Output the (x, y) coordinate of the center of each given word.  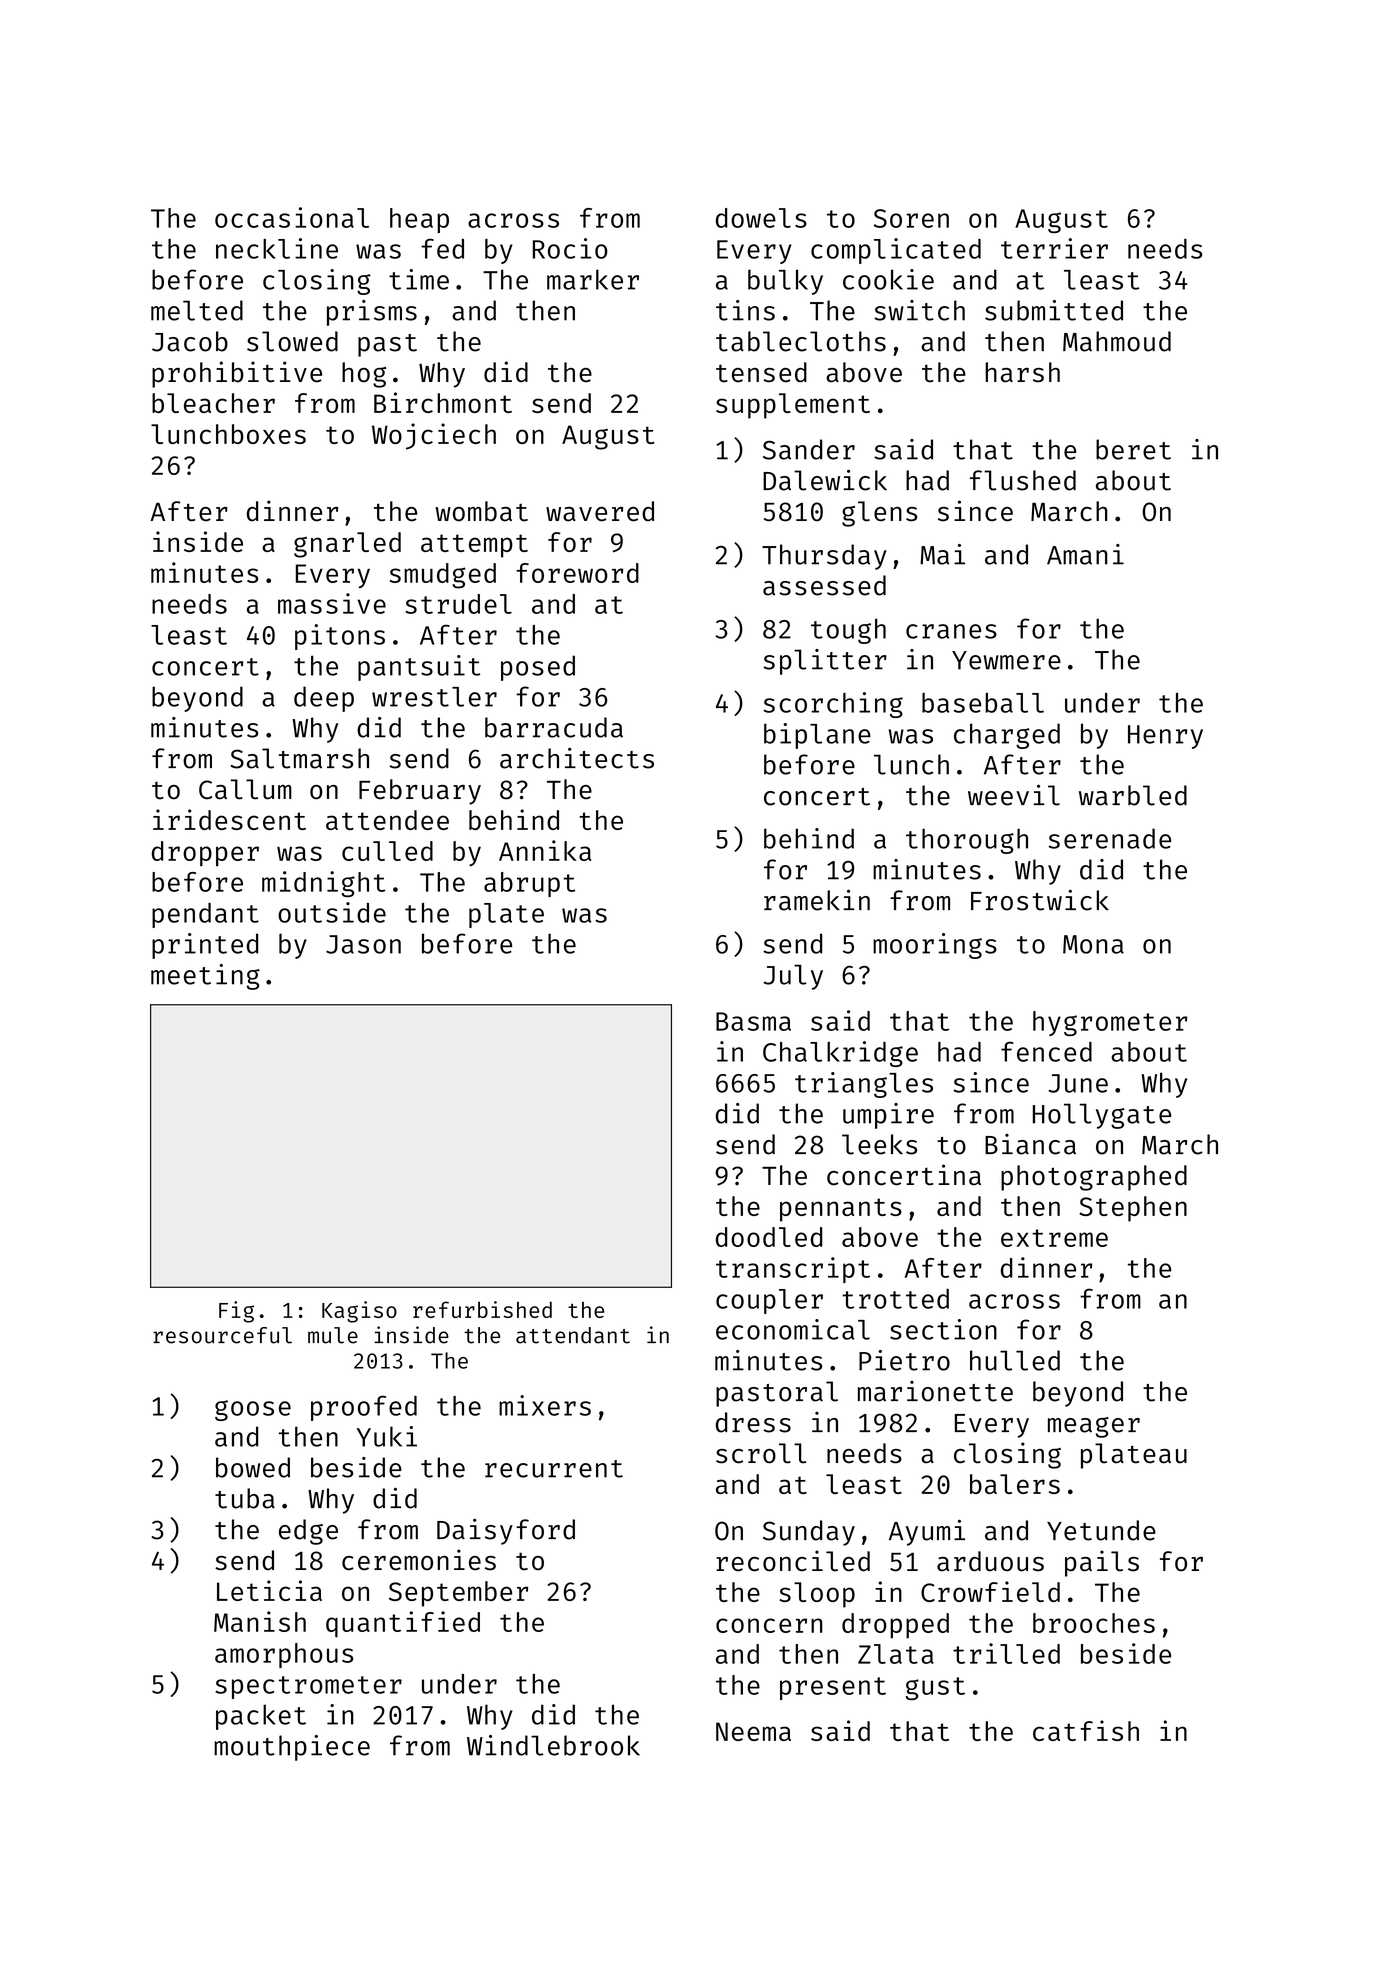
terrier (1054, 248)
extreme (1054, 1238)
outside (332, 912)
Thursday (824, 557)
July (793, 977)
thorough (967, 841)
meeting (205, 977)
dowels (761, 218)
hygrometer (1110, 1023)
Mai (942, 554)
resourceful (222, 1335)
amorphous (284, 1655)
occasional (292, 217)
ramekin (817, 900)
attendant (573, 1335)
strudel (458, 604)
